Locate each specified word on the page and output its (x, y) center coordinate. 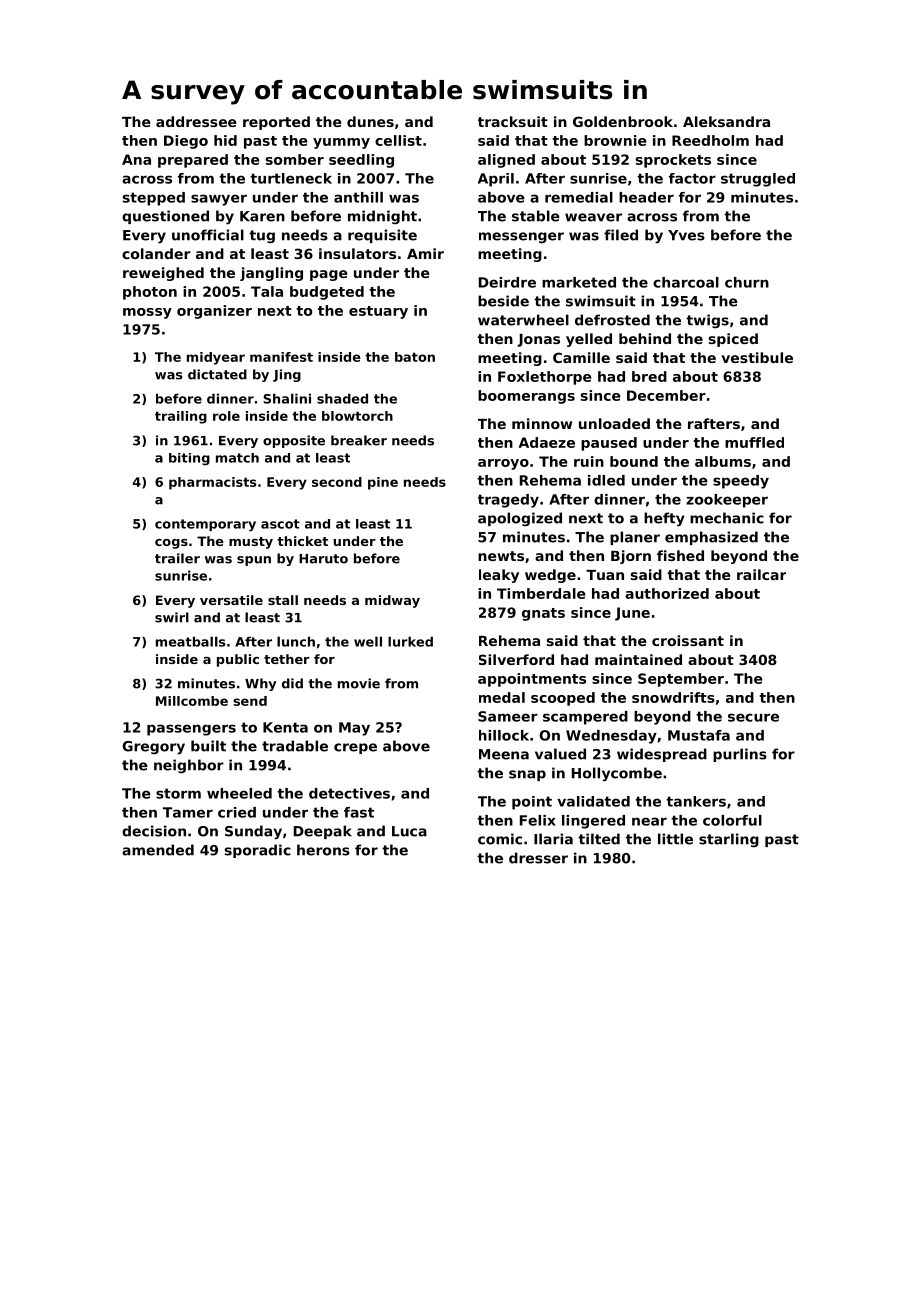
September (681, 680)
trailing (181, 417)
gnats (543, 614)
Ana (136, 159)
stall (283, 600)
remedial (579, 197)
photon (150, 293)
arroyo (503, 464)
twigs (707, 321)
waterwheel (523, 320)
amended (158, 850)
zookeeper (727, 501)
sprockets (673, 161)
